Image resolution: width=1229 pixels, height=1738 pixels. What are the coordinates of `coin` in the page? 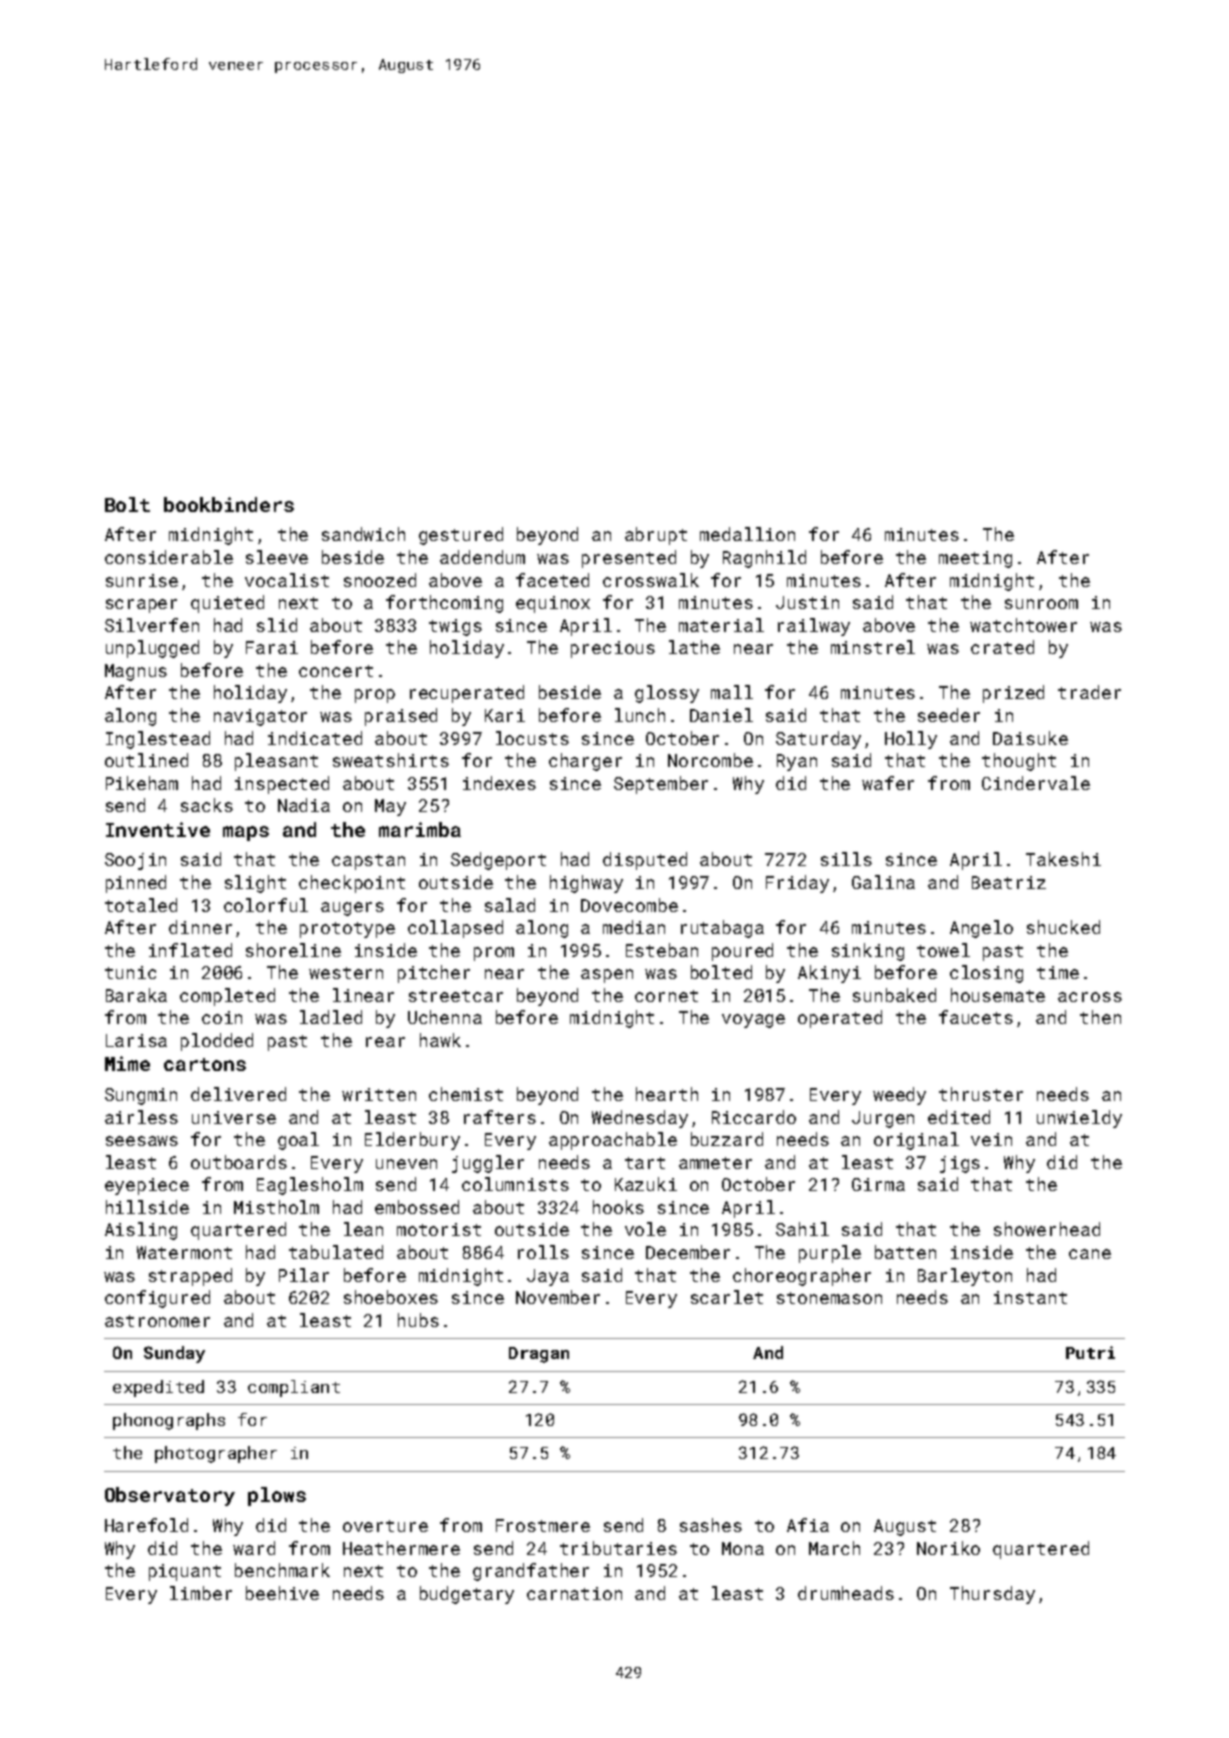 It's located at (222, 1017).
